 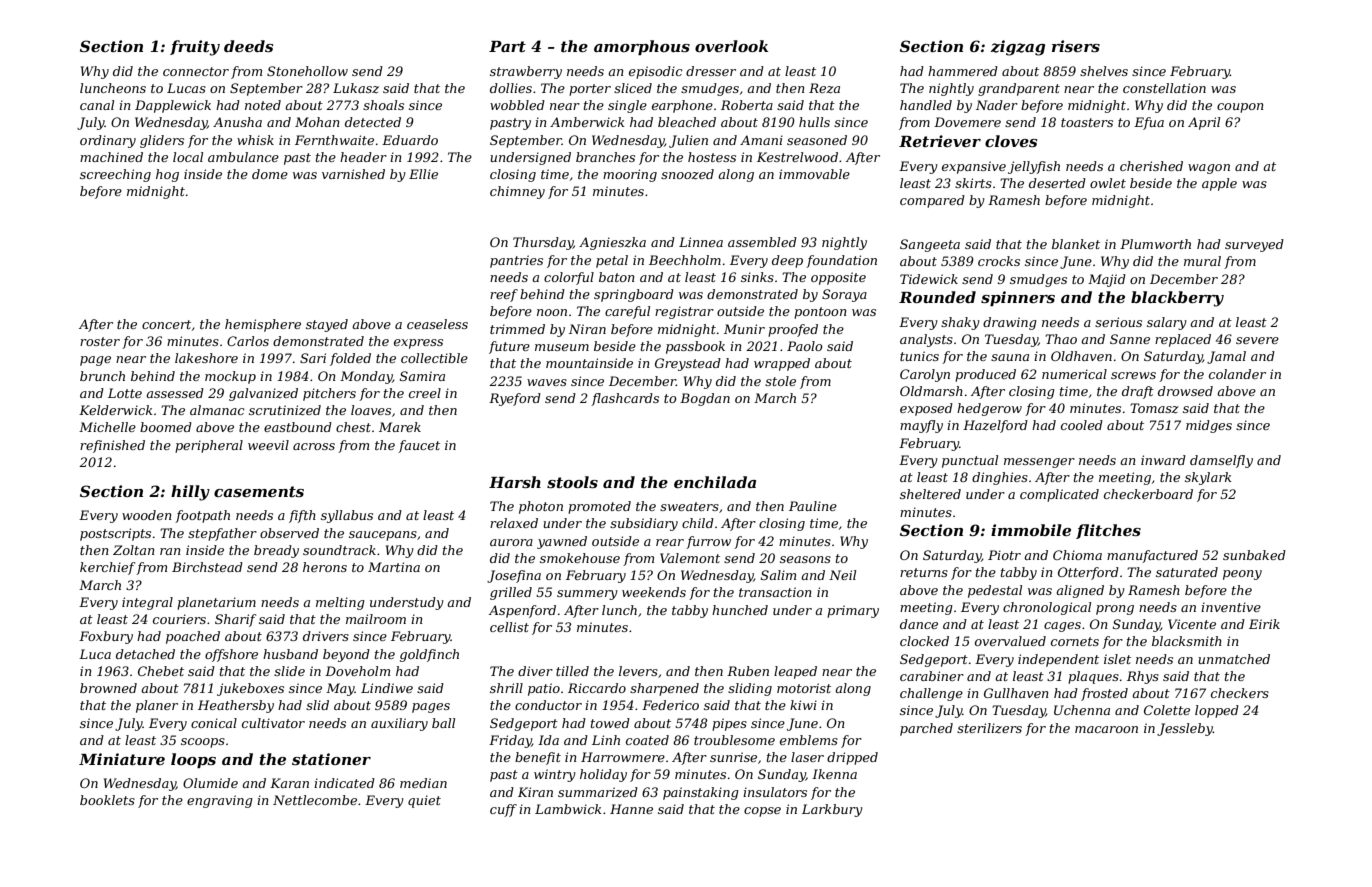 I want to click on Reza, so click(x=824, y=88).
